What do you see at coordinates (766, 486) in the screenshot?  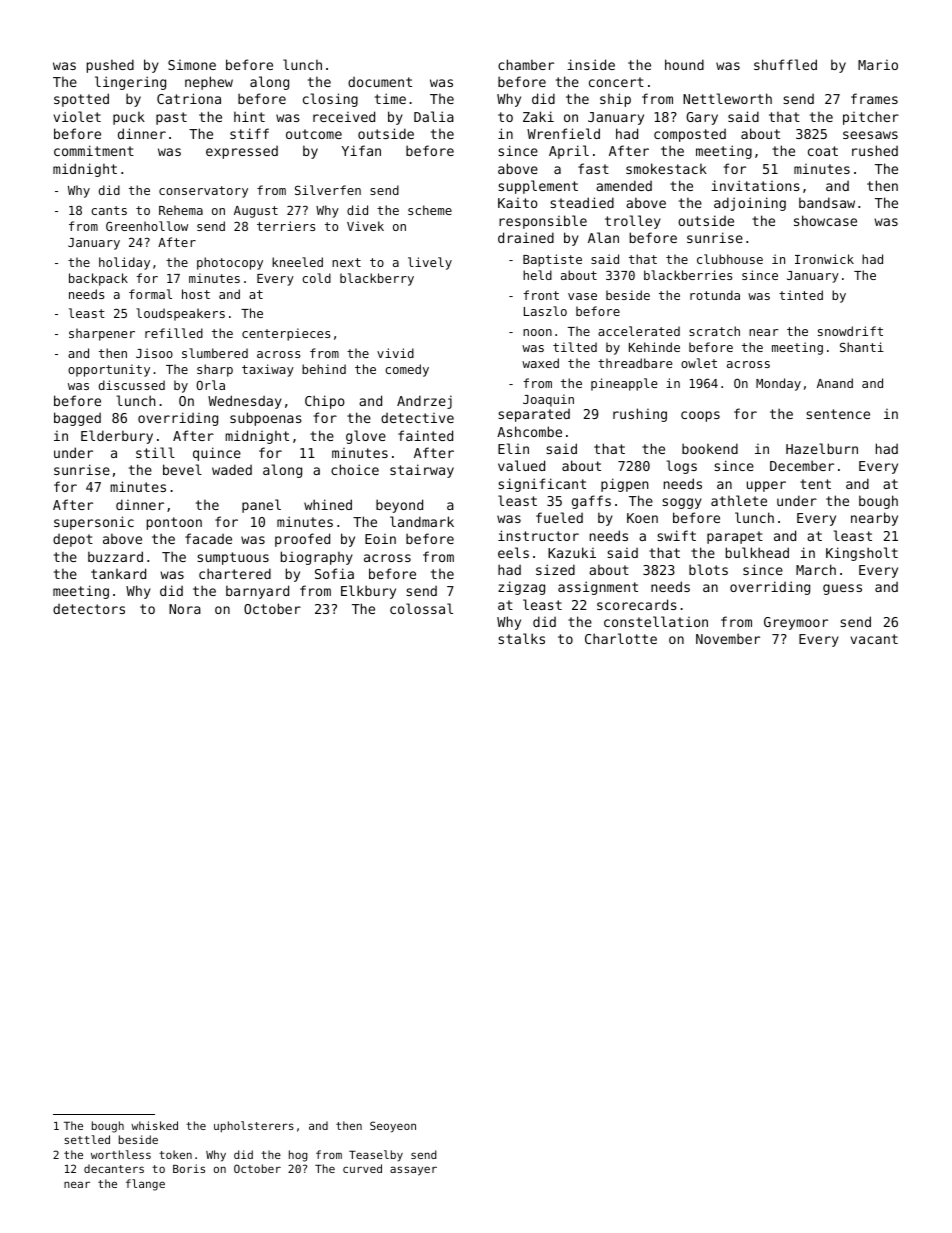 I see `upper` at bounding box center [766, 486].
